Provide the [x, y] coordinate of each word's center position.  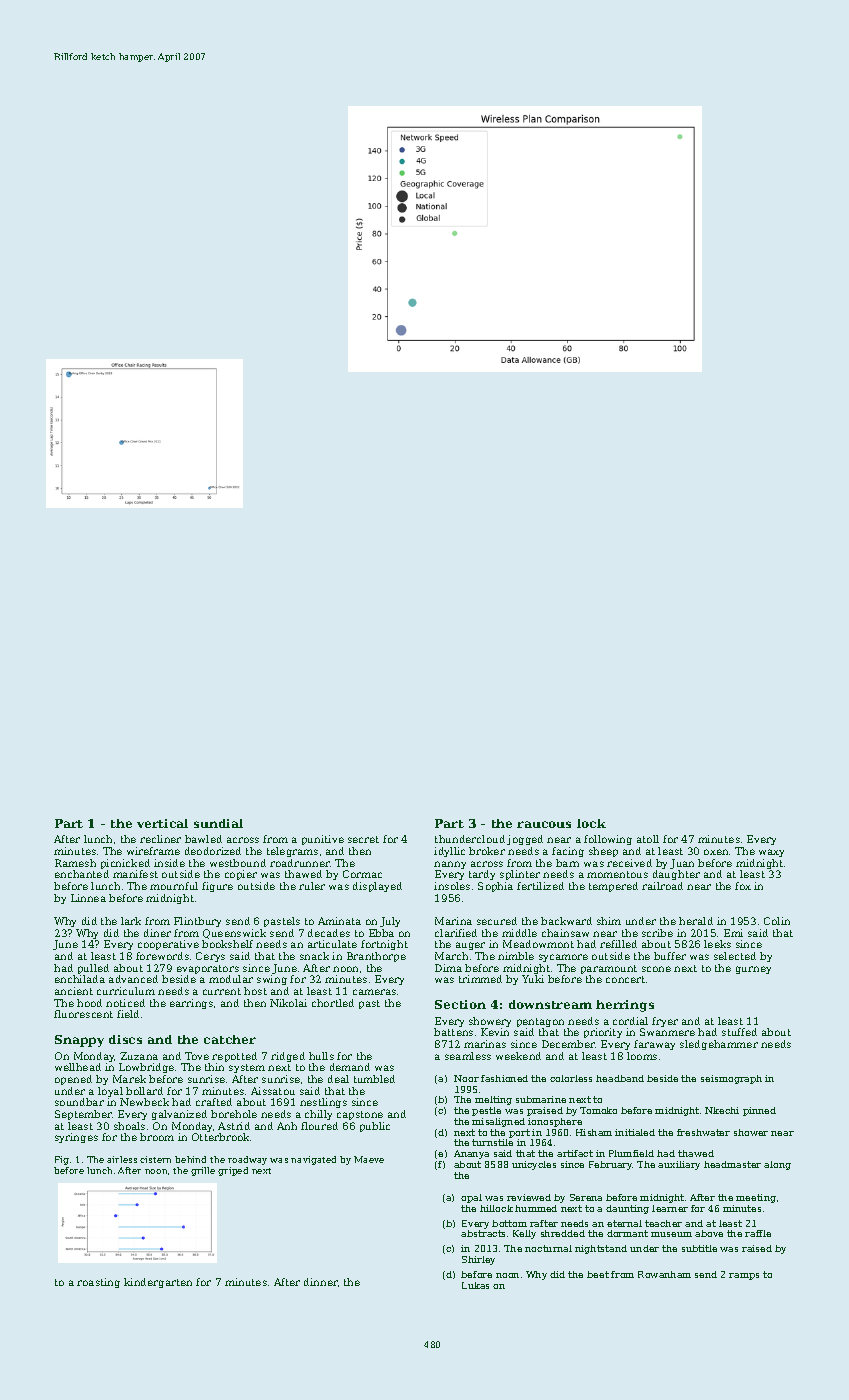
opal [471, 1198]
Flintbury [197, 922]
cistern [155, 1159]
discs [125, 1039]
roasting [98, 1283]
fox [743, 886]
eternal [624, 1223]
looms [642, 1056]
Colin [777, 921]
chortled [333, 1003]
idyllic [449, 852]
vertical [162, 823]
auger [470, 946]
